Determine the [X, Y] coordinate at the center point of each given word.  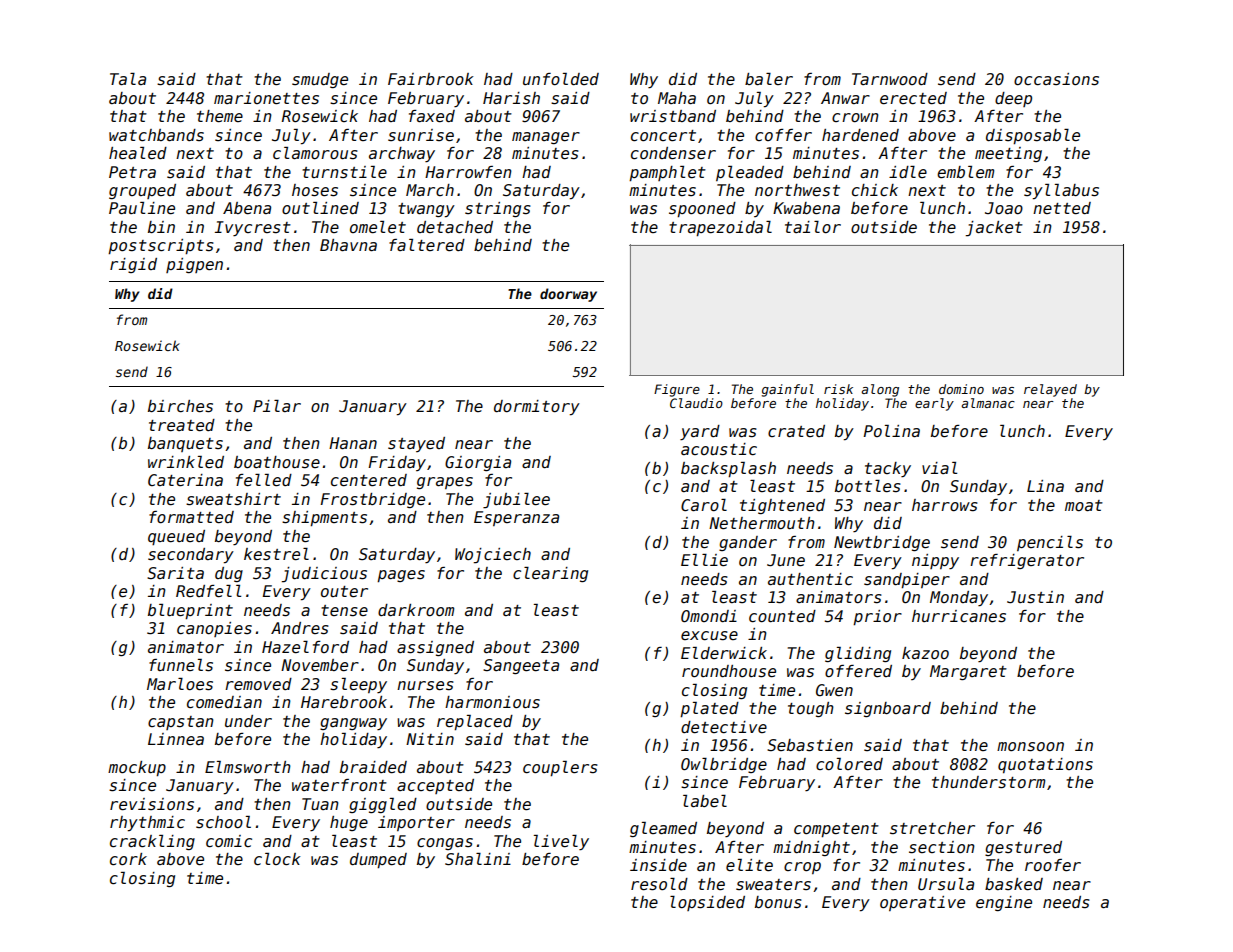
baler [769, 79]
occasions [1056, 79]
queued [176, 537]
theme [220, 116]
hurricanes [959, 616]
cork [128, 859]
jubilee [516, 501]
